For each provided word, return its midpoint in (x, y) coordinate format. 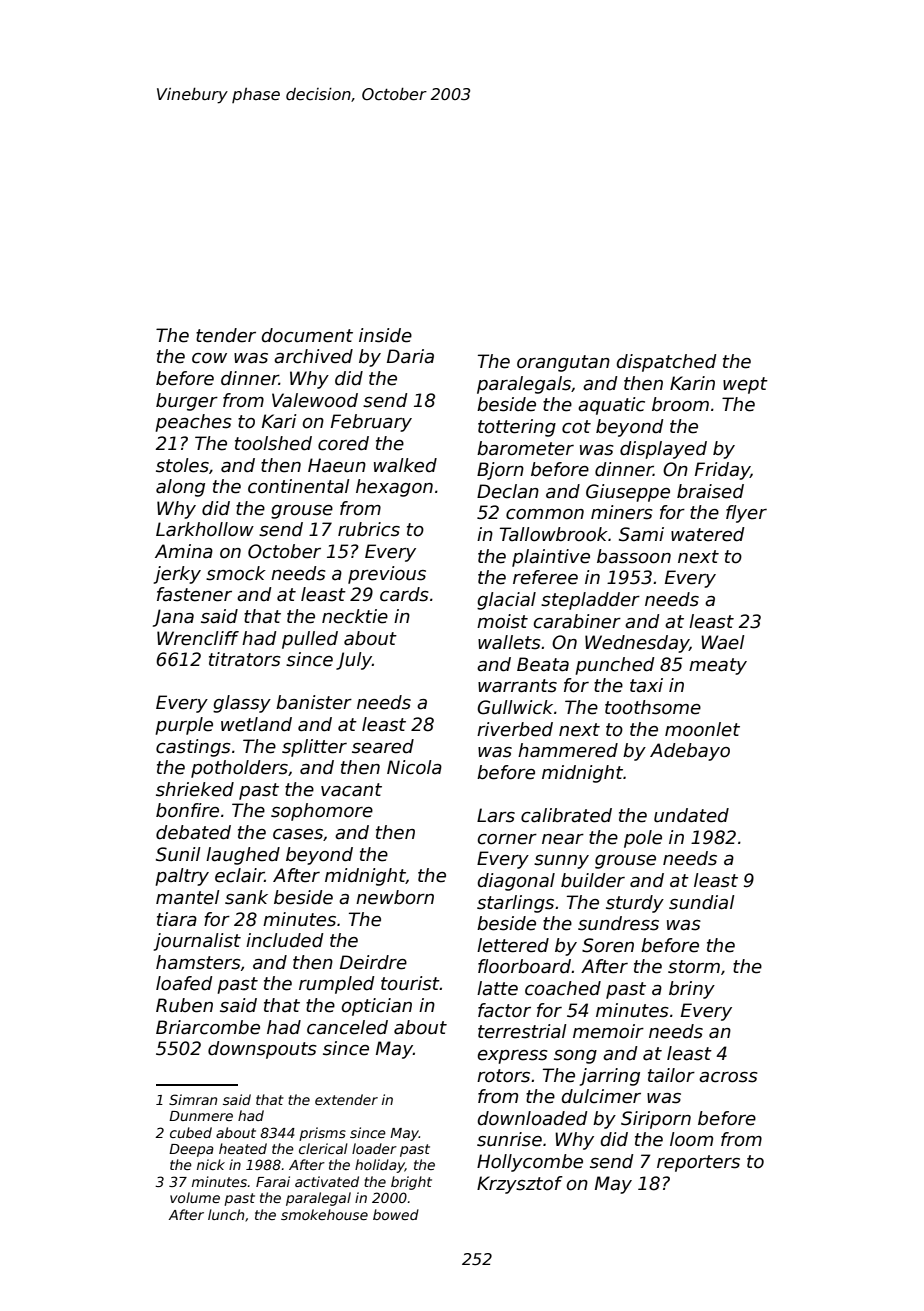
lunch (226, 1214)
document (307, 335)
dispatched (666, 363)
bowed (396, 1214)
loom (691, 1139)
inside (385, 335)
